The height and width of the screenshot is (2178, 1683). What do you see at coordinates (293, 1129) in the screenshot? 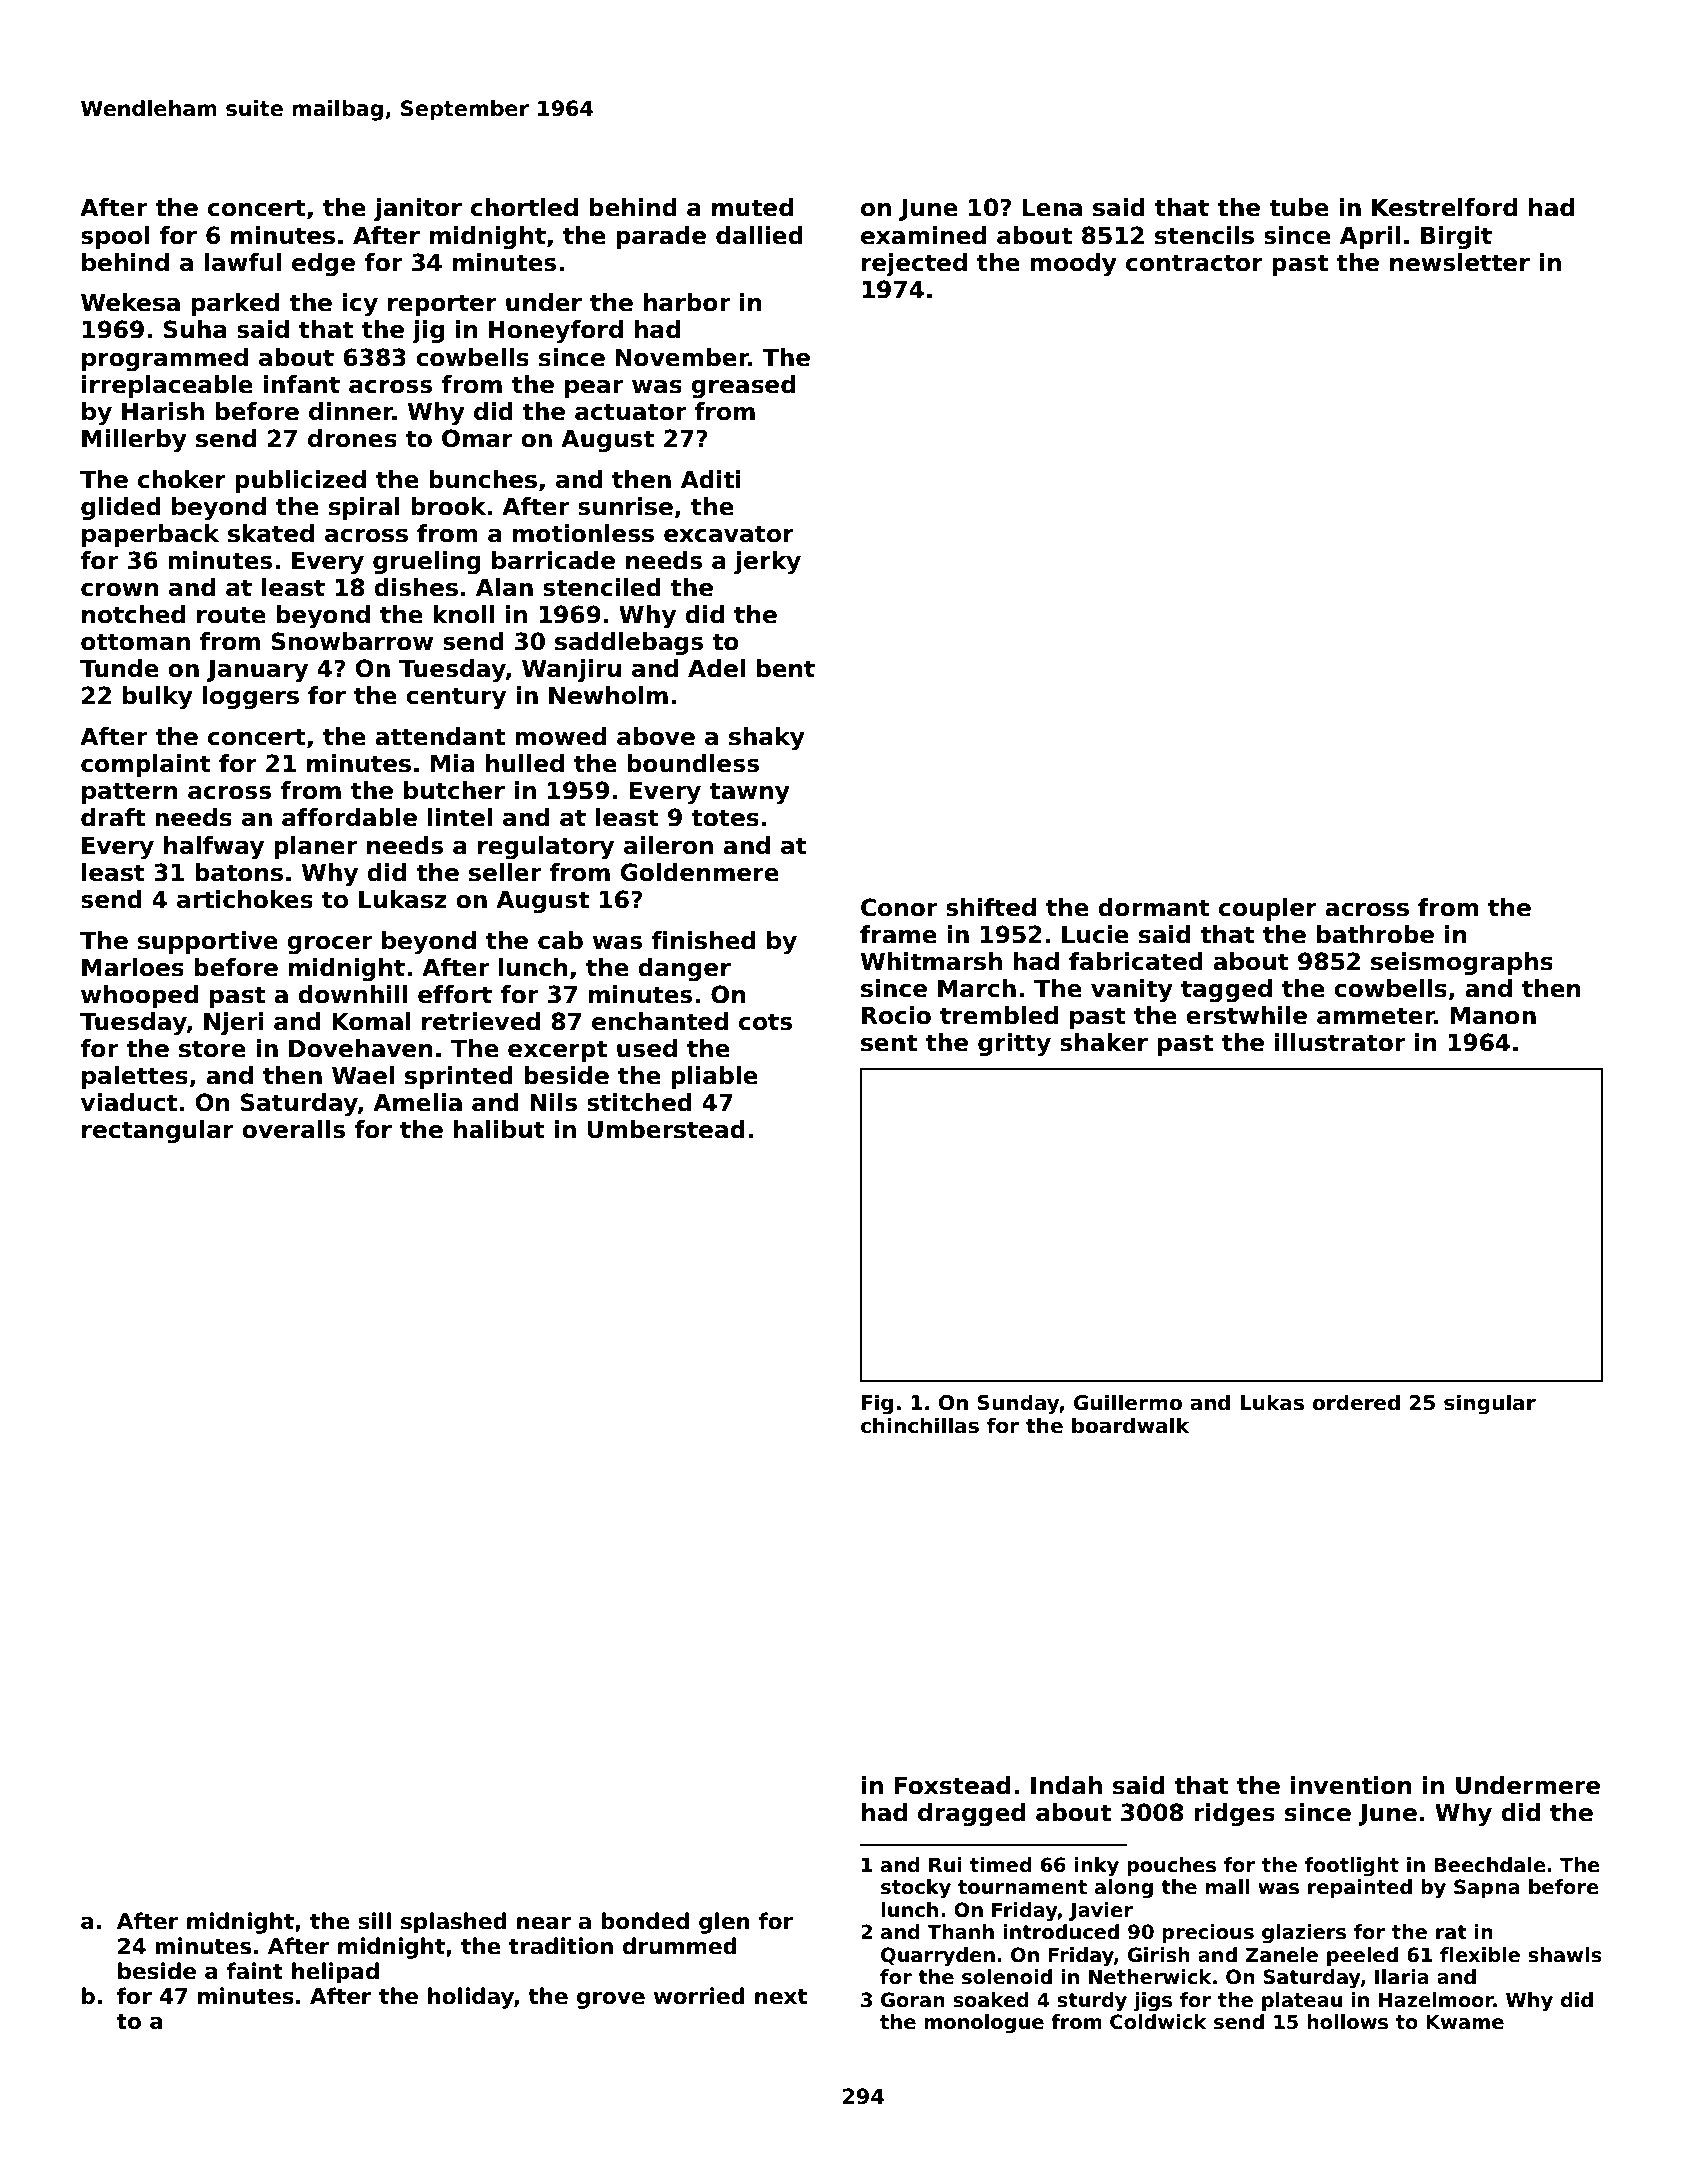
I see `overalls` at bounding box center [293, 1129].
